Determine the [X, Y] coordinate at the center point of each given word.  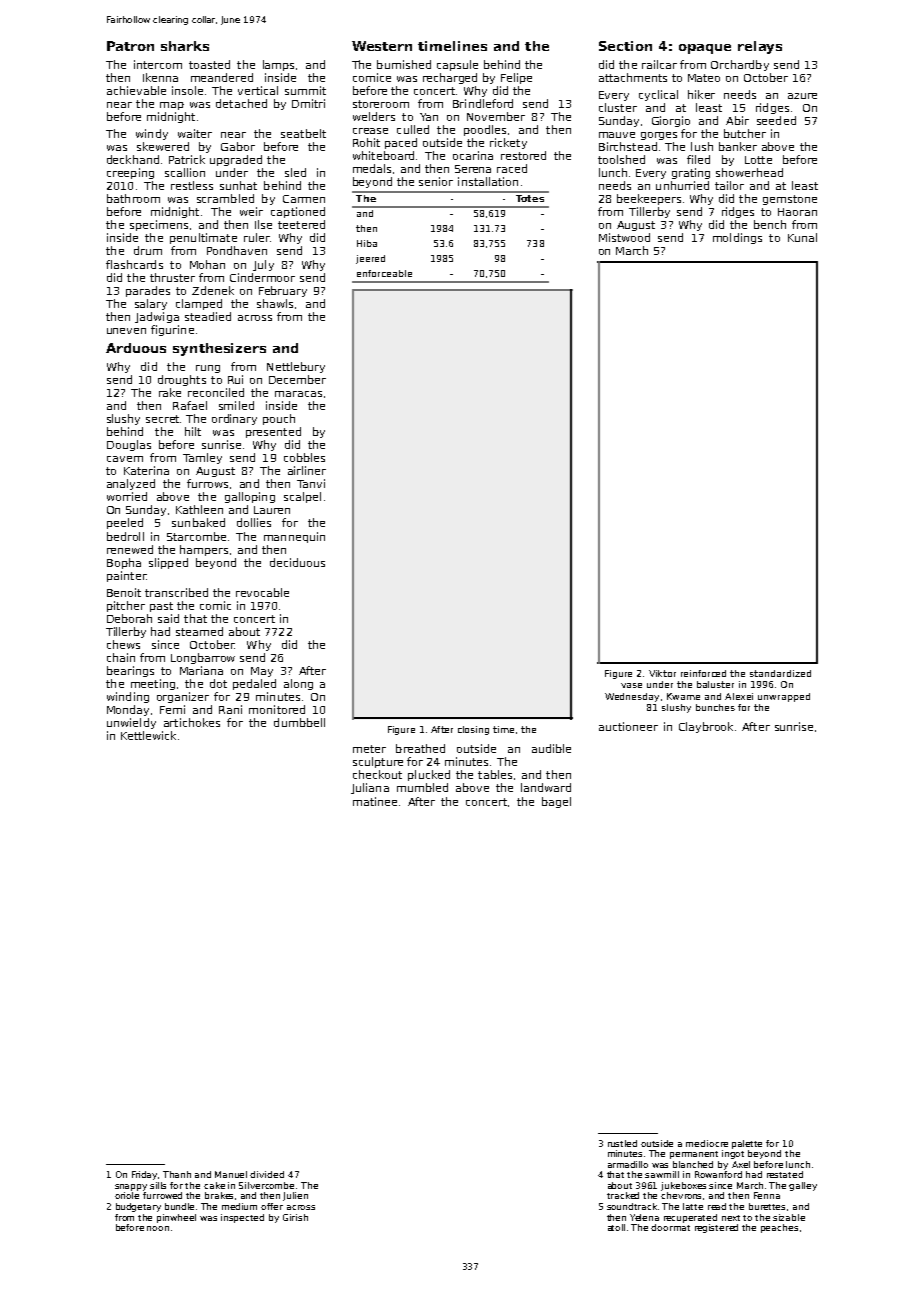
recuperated [690, 1218]
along [298, 684]
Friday [145, 1175]
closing [473, 730]
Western [382, 46]
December [297, 379]
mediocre [707, 1143]
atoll [616, 1227]
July [263, 265]
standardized [780, 673]
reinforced [703, 673]
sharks [185, 46]
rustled [622, 1143]
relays [760, 47]
